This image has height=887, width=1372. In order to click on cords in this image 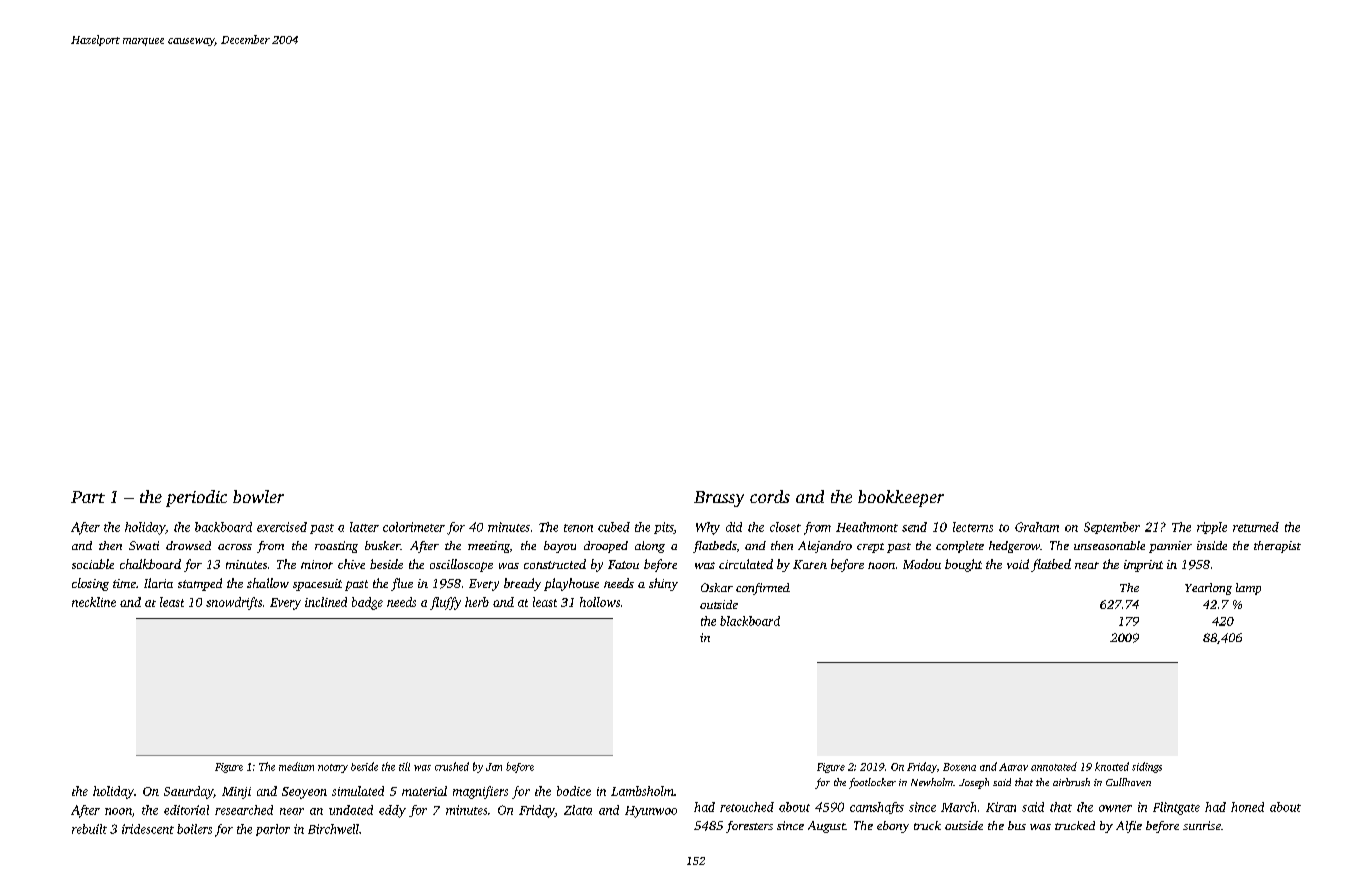, I will do `click(770, 496)`.
